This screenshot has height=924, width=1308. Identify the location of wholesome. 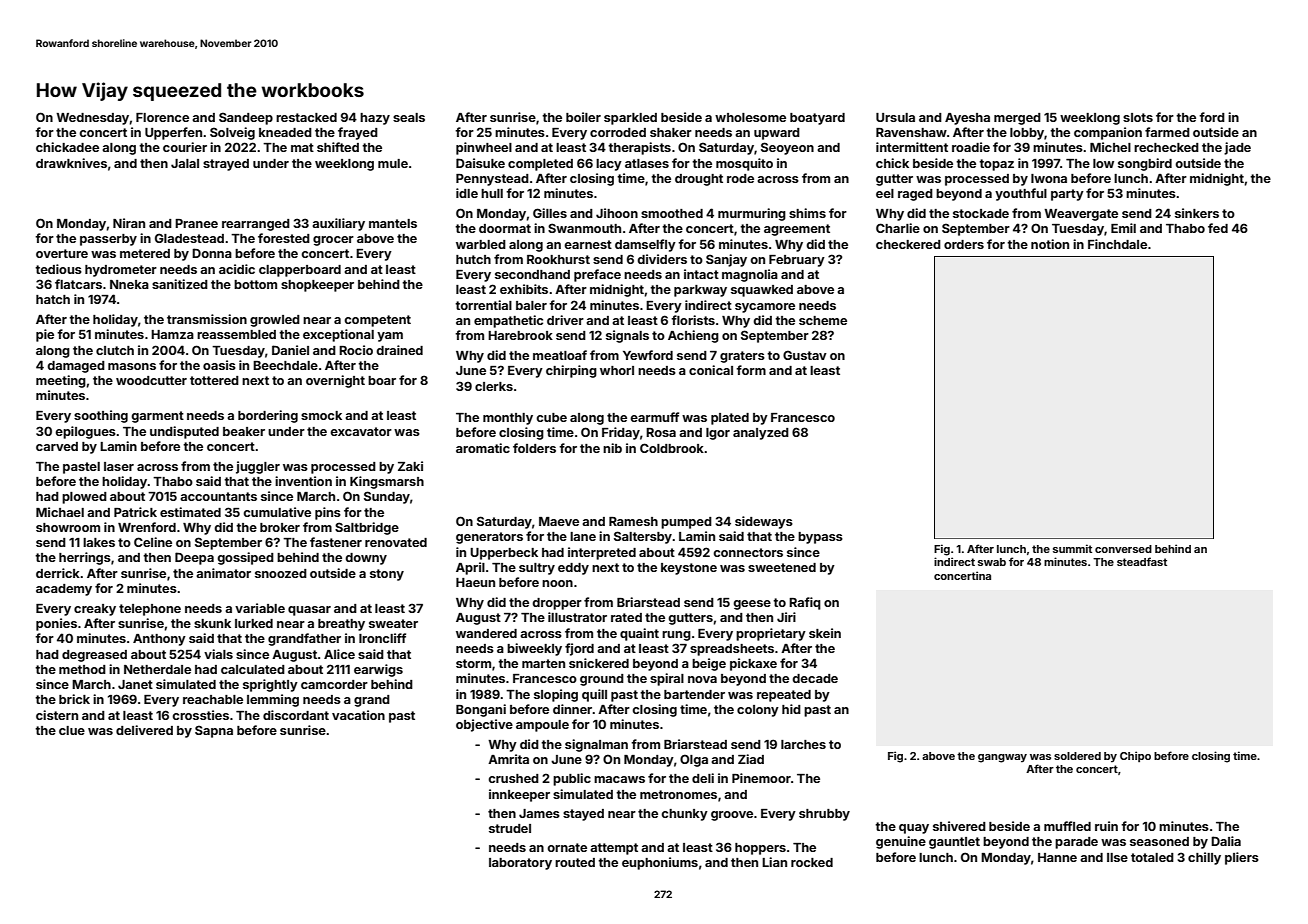
(750, 117).
